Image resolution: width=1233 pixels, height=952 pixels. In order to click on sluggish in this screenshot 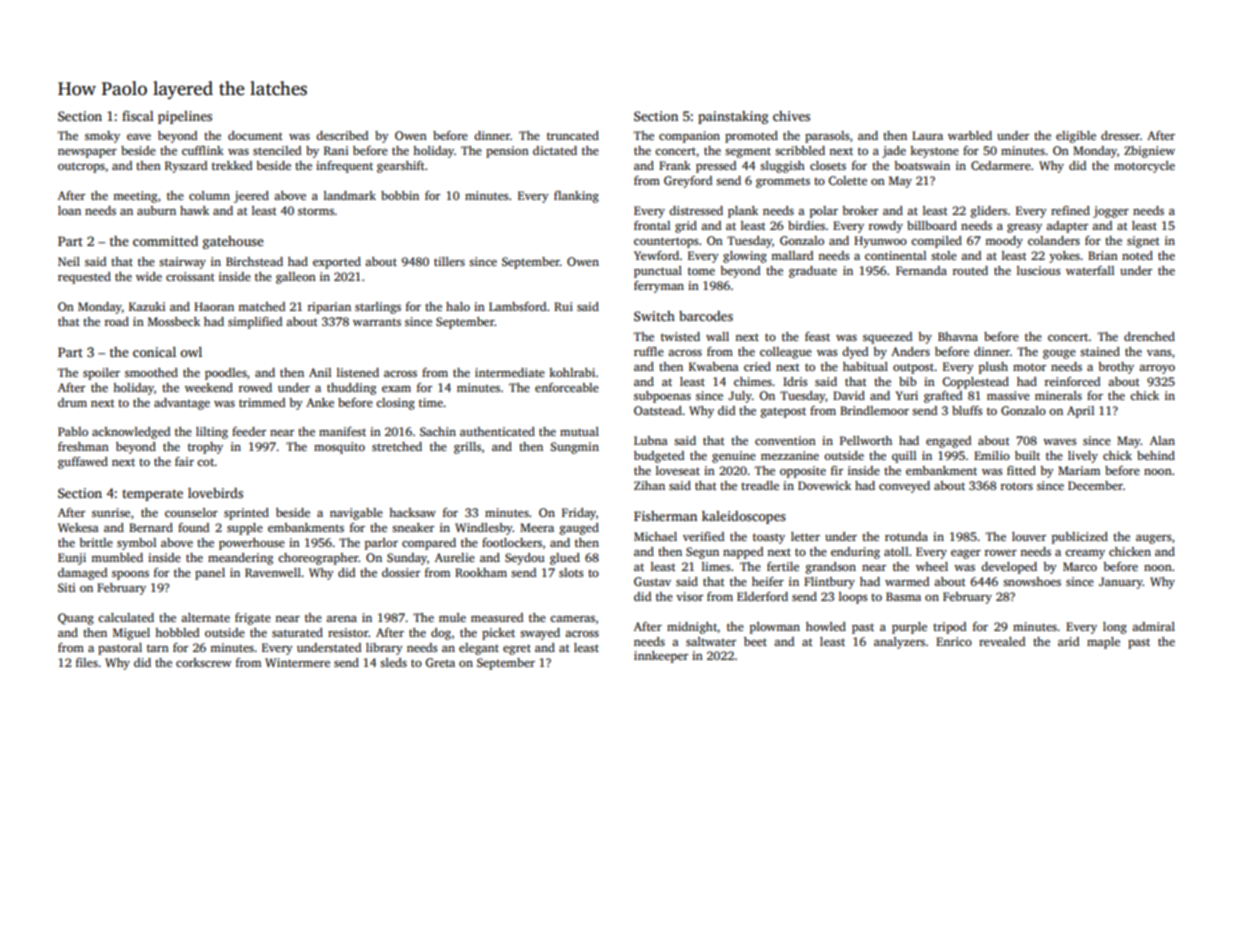, I will do `click(782, 167)`.
